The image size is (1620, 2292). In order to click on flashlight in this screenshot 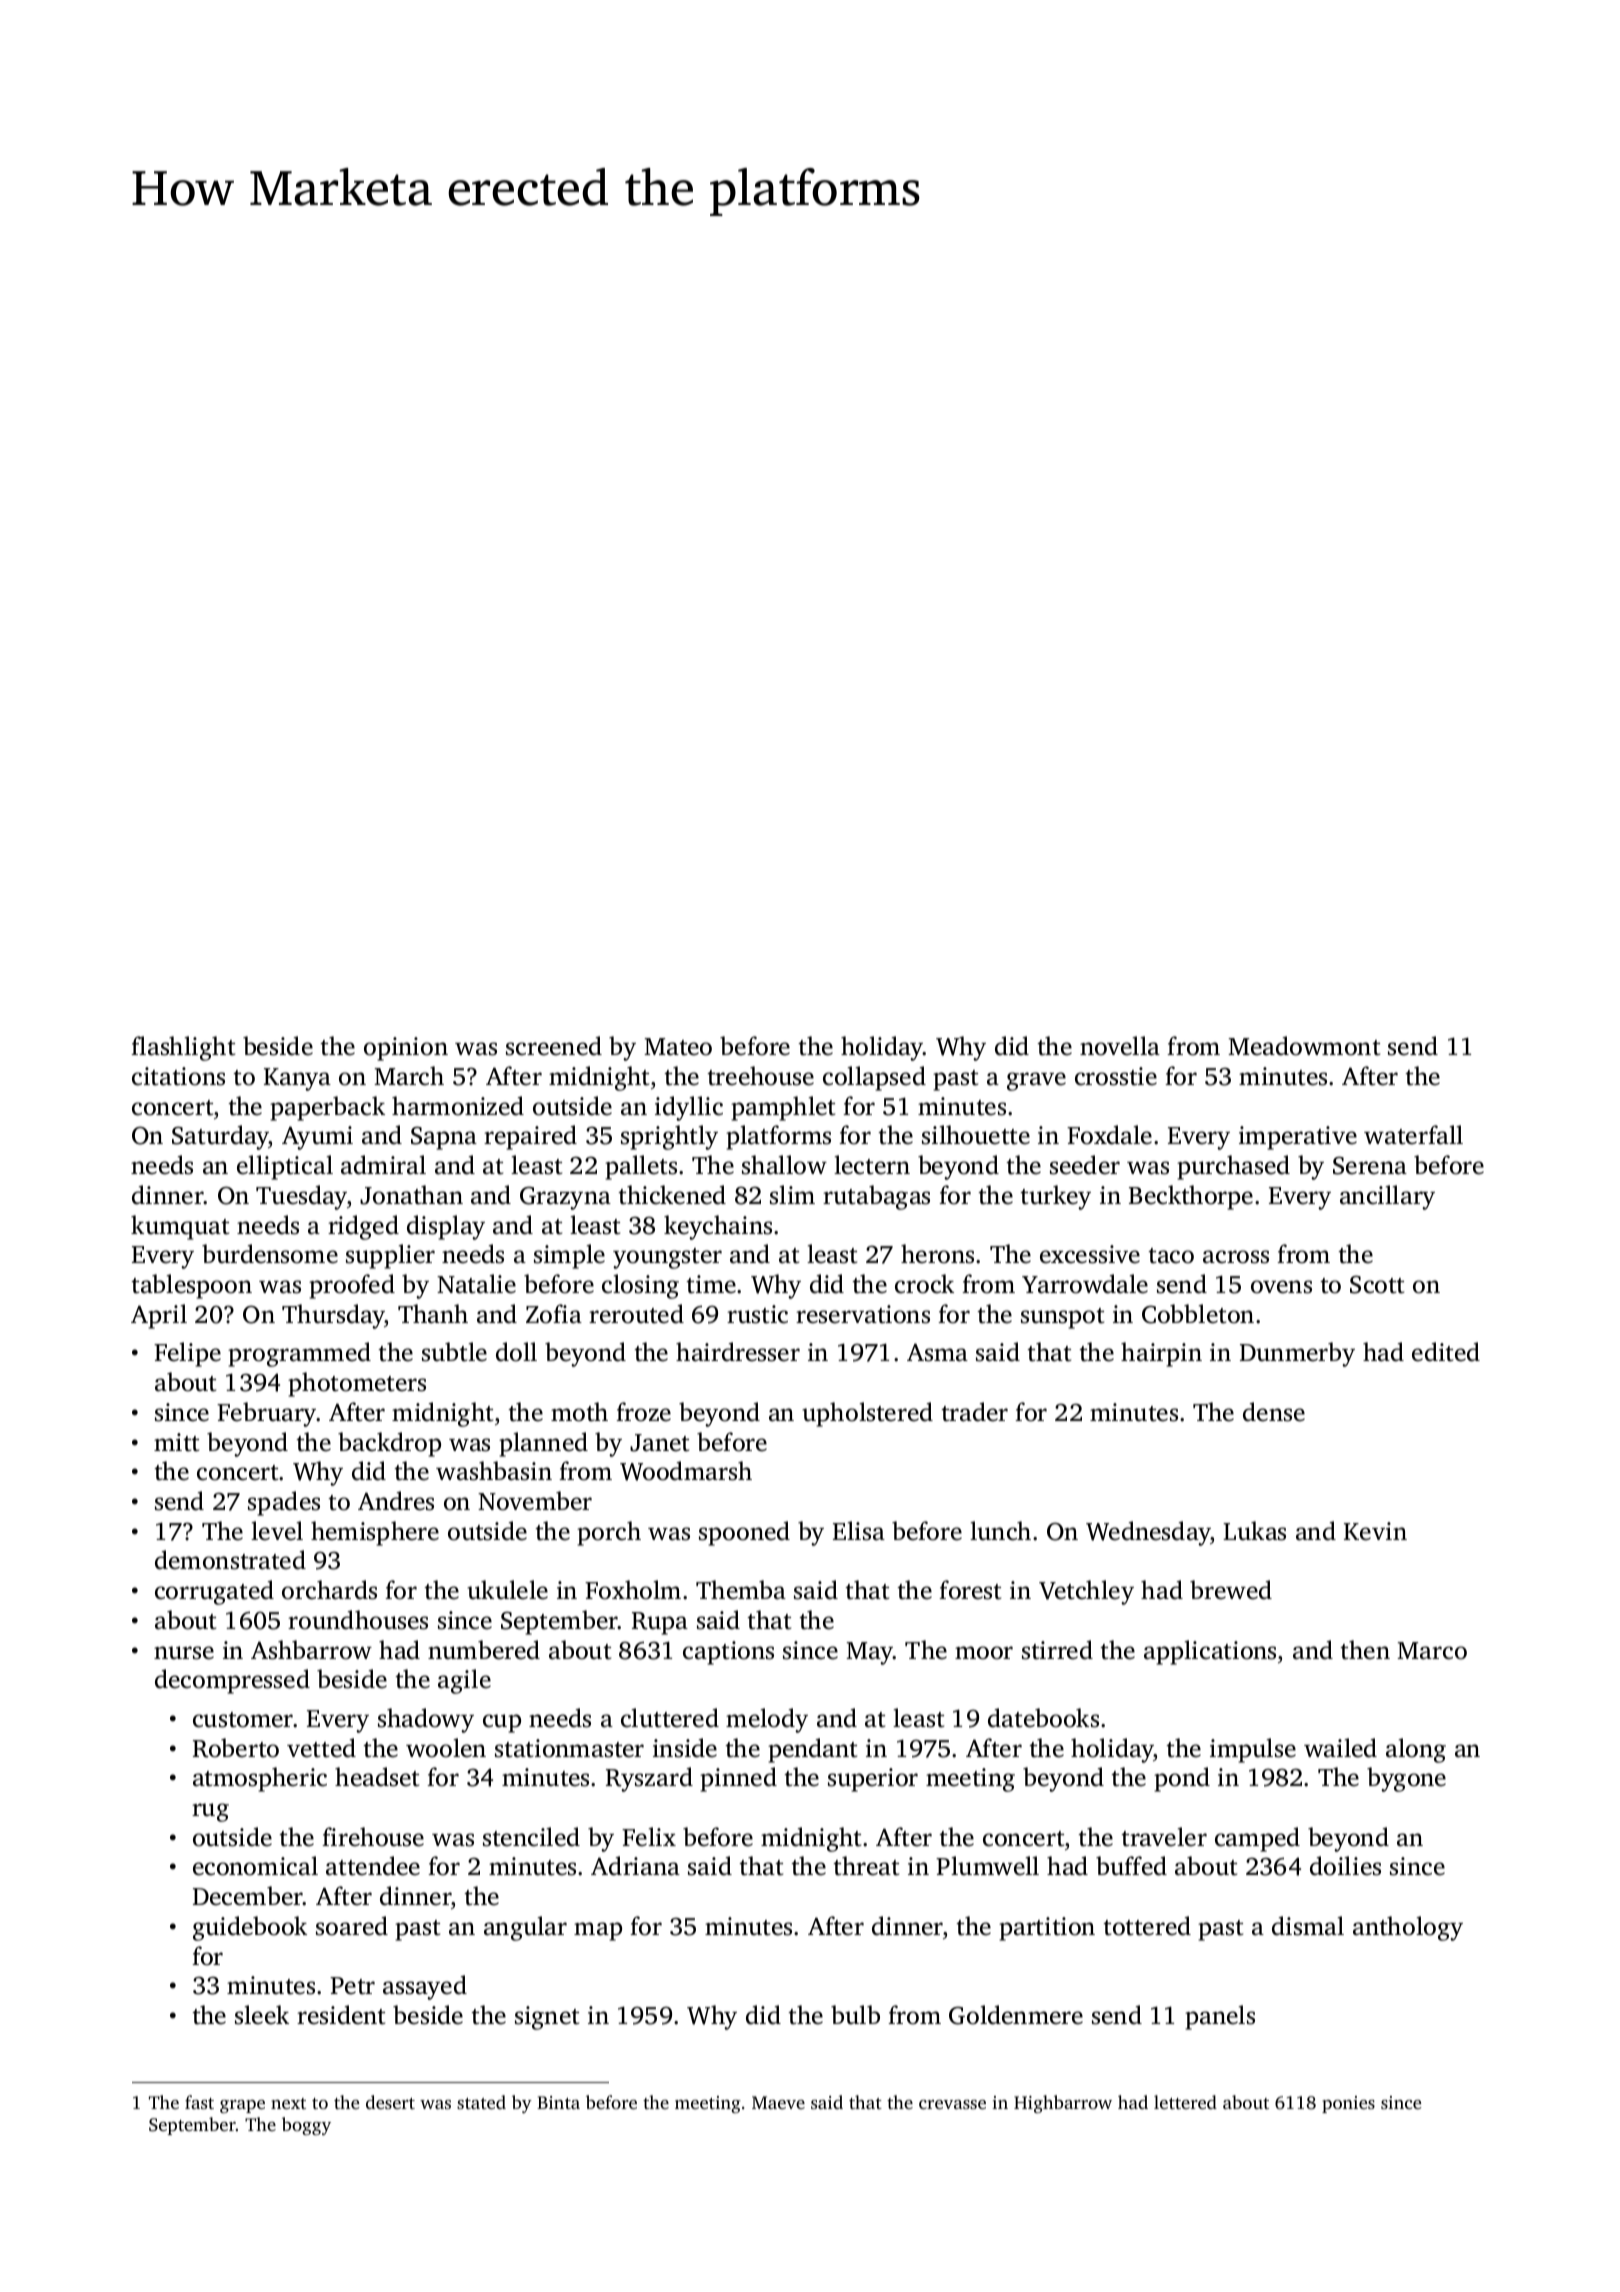, I will do `click(183, 1048)`.
